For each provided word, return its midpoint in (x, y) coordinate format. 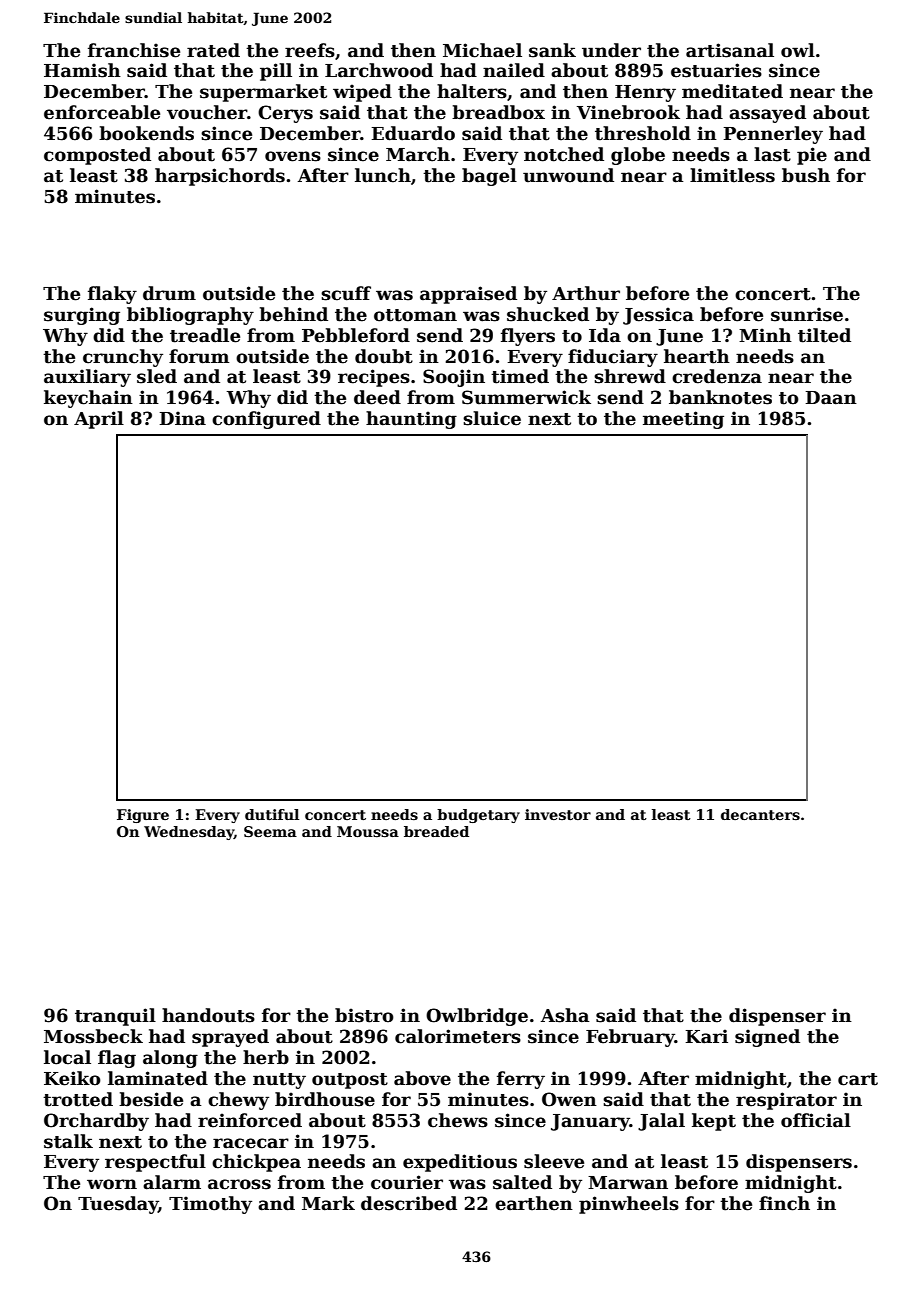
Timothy (210, 1205)
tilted (824, 335)
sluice (492, 418)
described (409, 1203)
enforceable (102, 112)
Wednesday (189, 833)
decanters (760, 814)
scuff (346, 293)
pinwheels (629, 1205)
